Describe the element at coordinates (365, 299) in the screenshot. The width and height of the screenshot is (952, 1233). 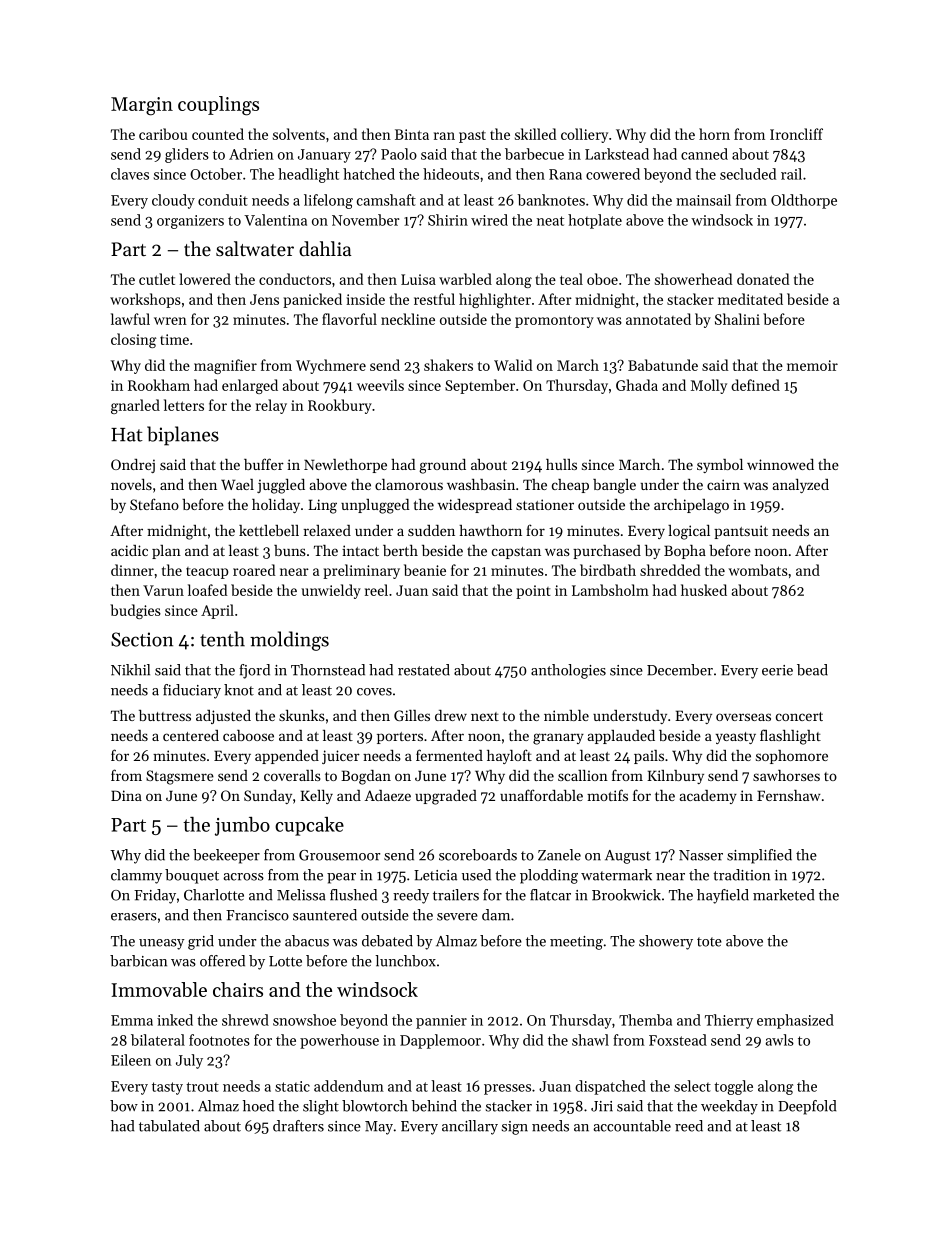
I see `inside` at that location.
